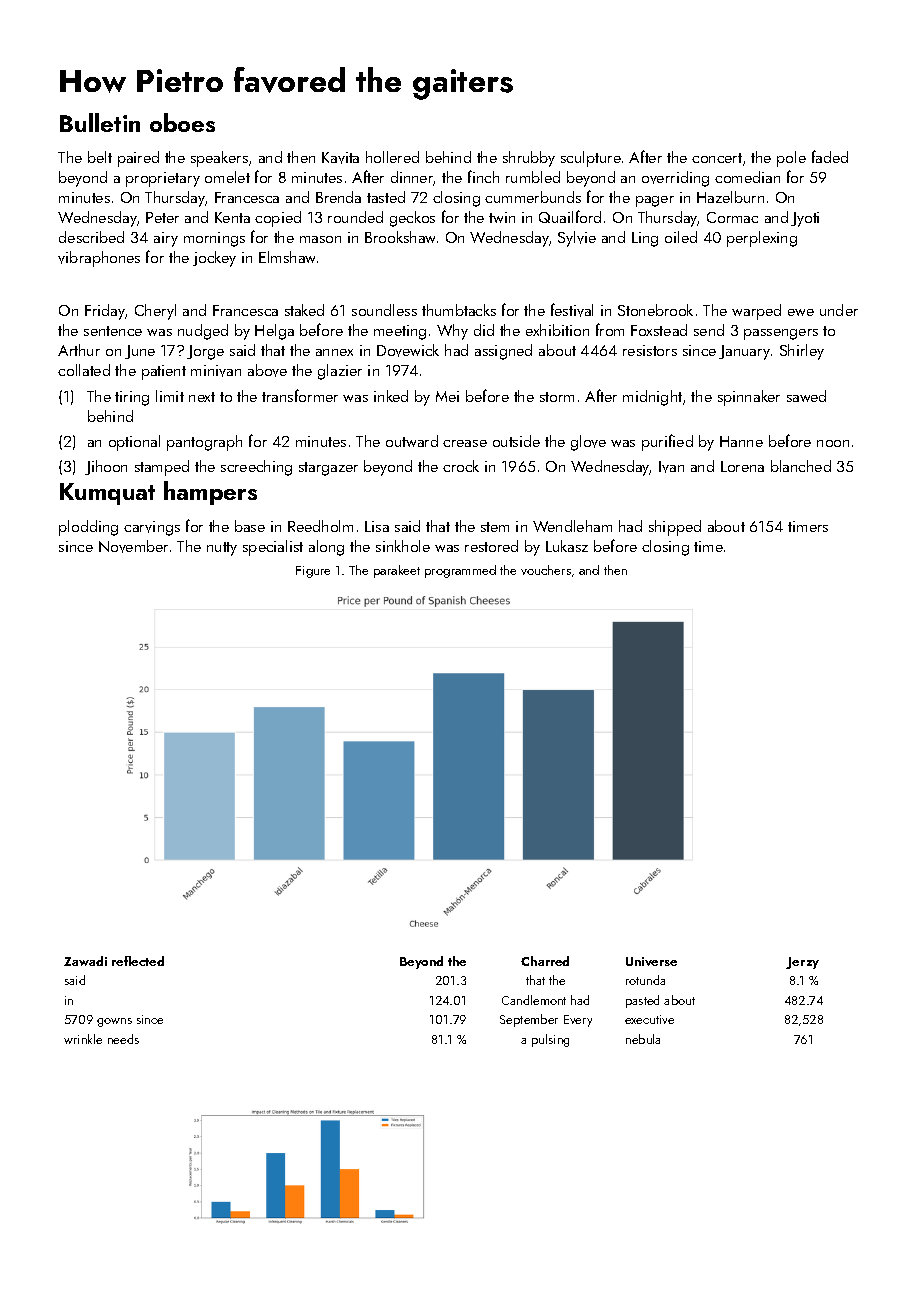 This page has width=924, height=1308. What do you see at coordinates (340, 158) in the page?
I see `Kavita` at bounding box center [340, 158].
